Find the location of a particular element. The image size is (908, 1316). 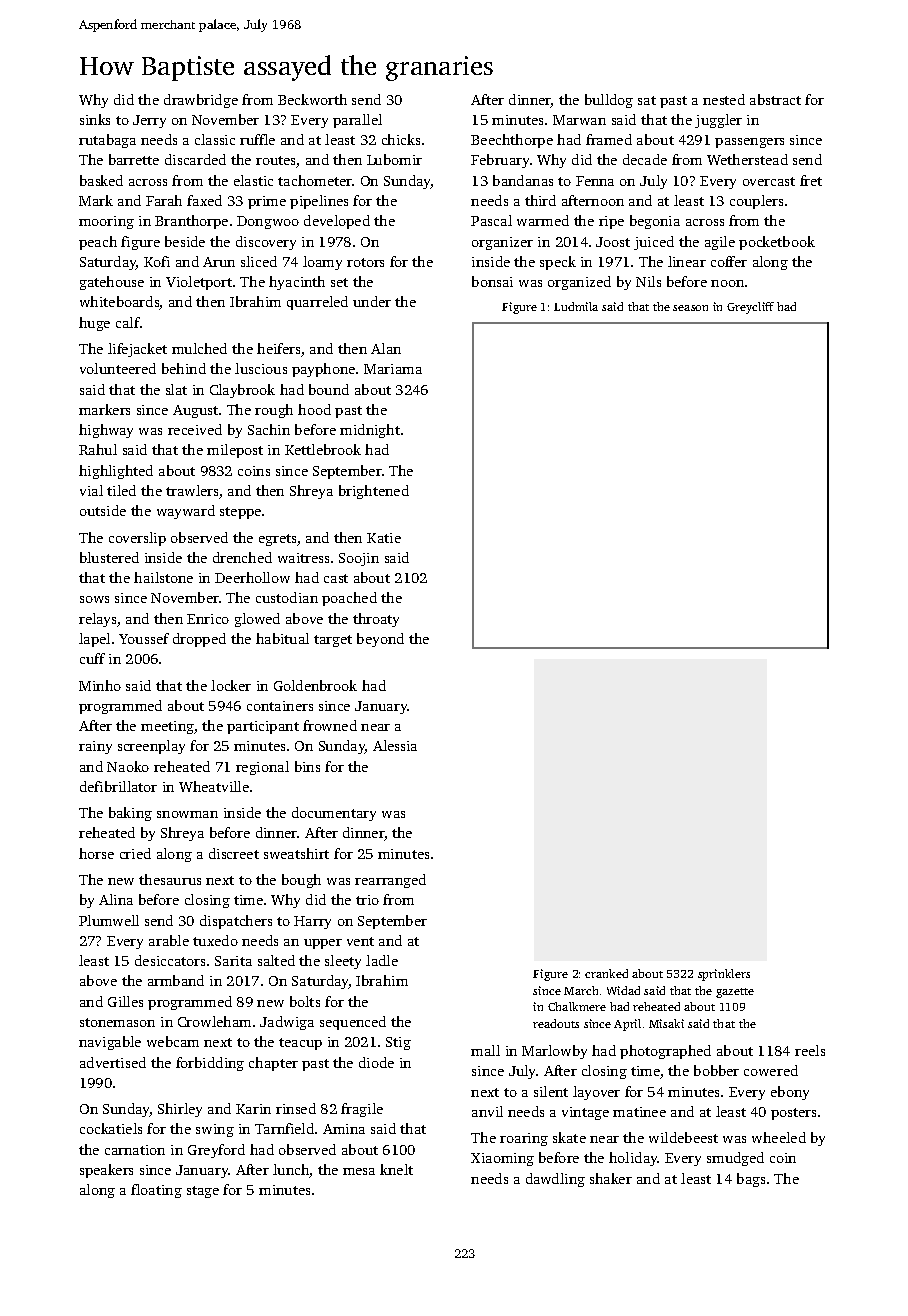

bags is located at coordinates (751, 1180).
